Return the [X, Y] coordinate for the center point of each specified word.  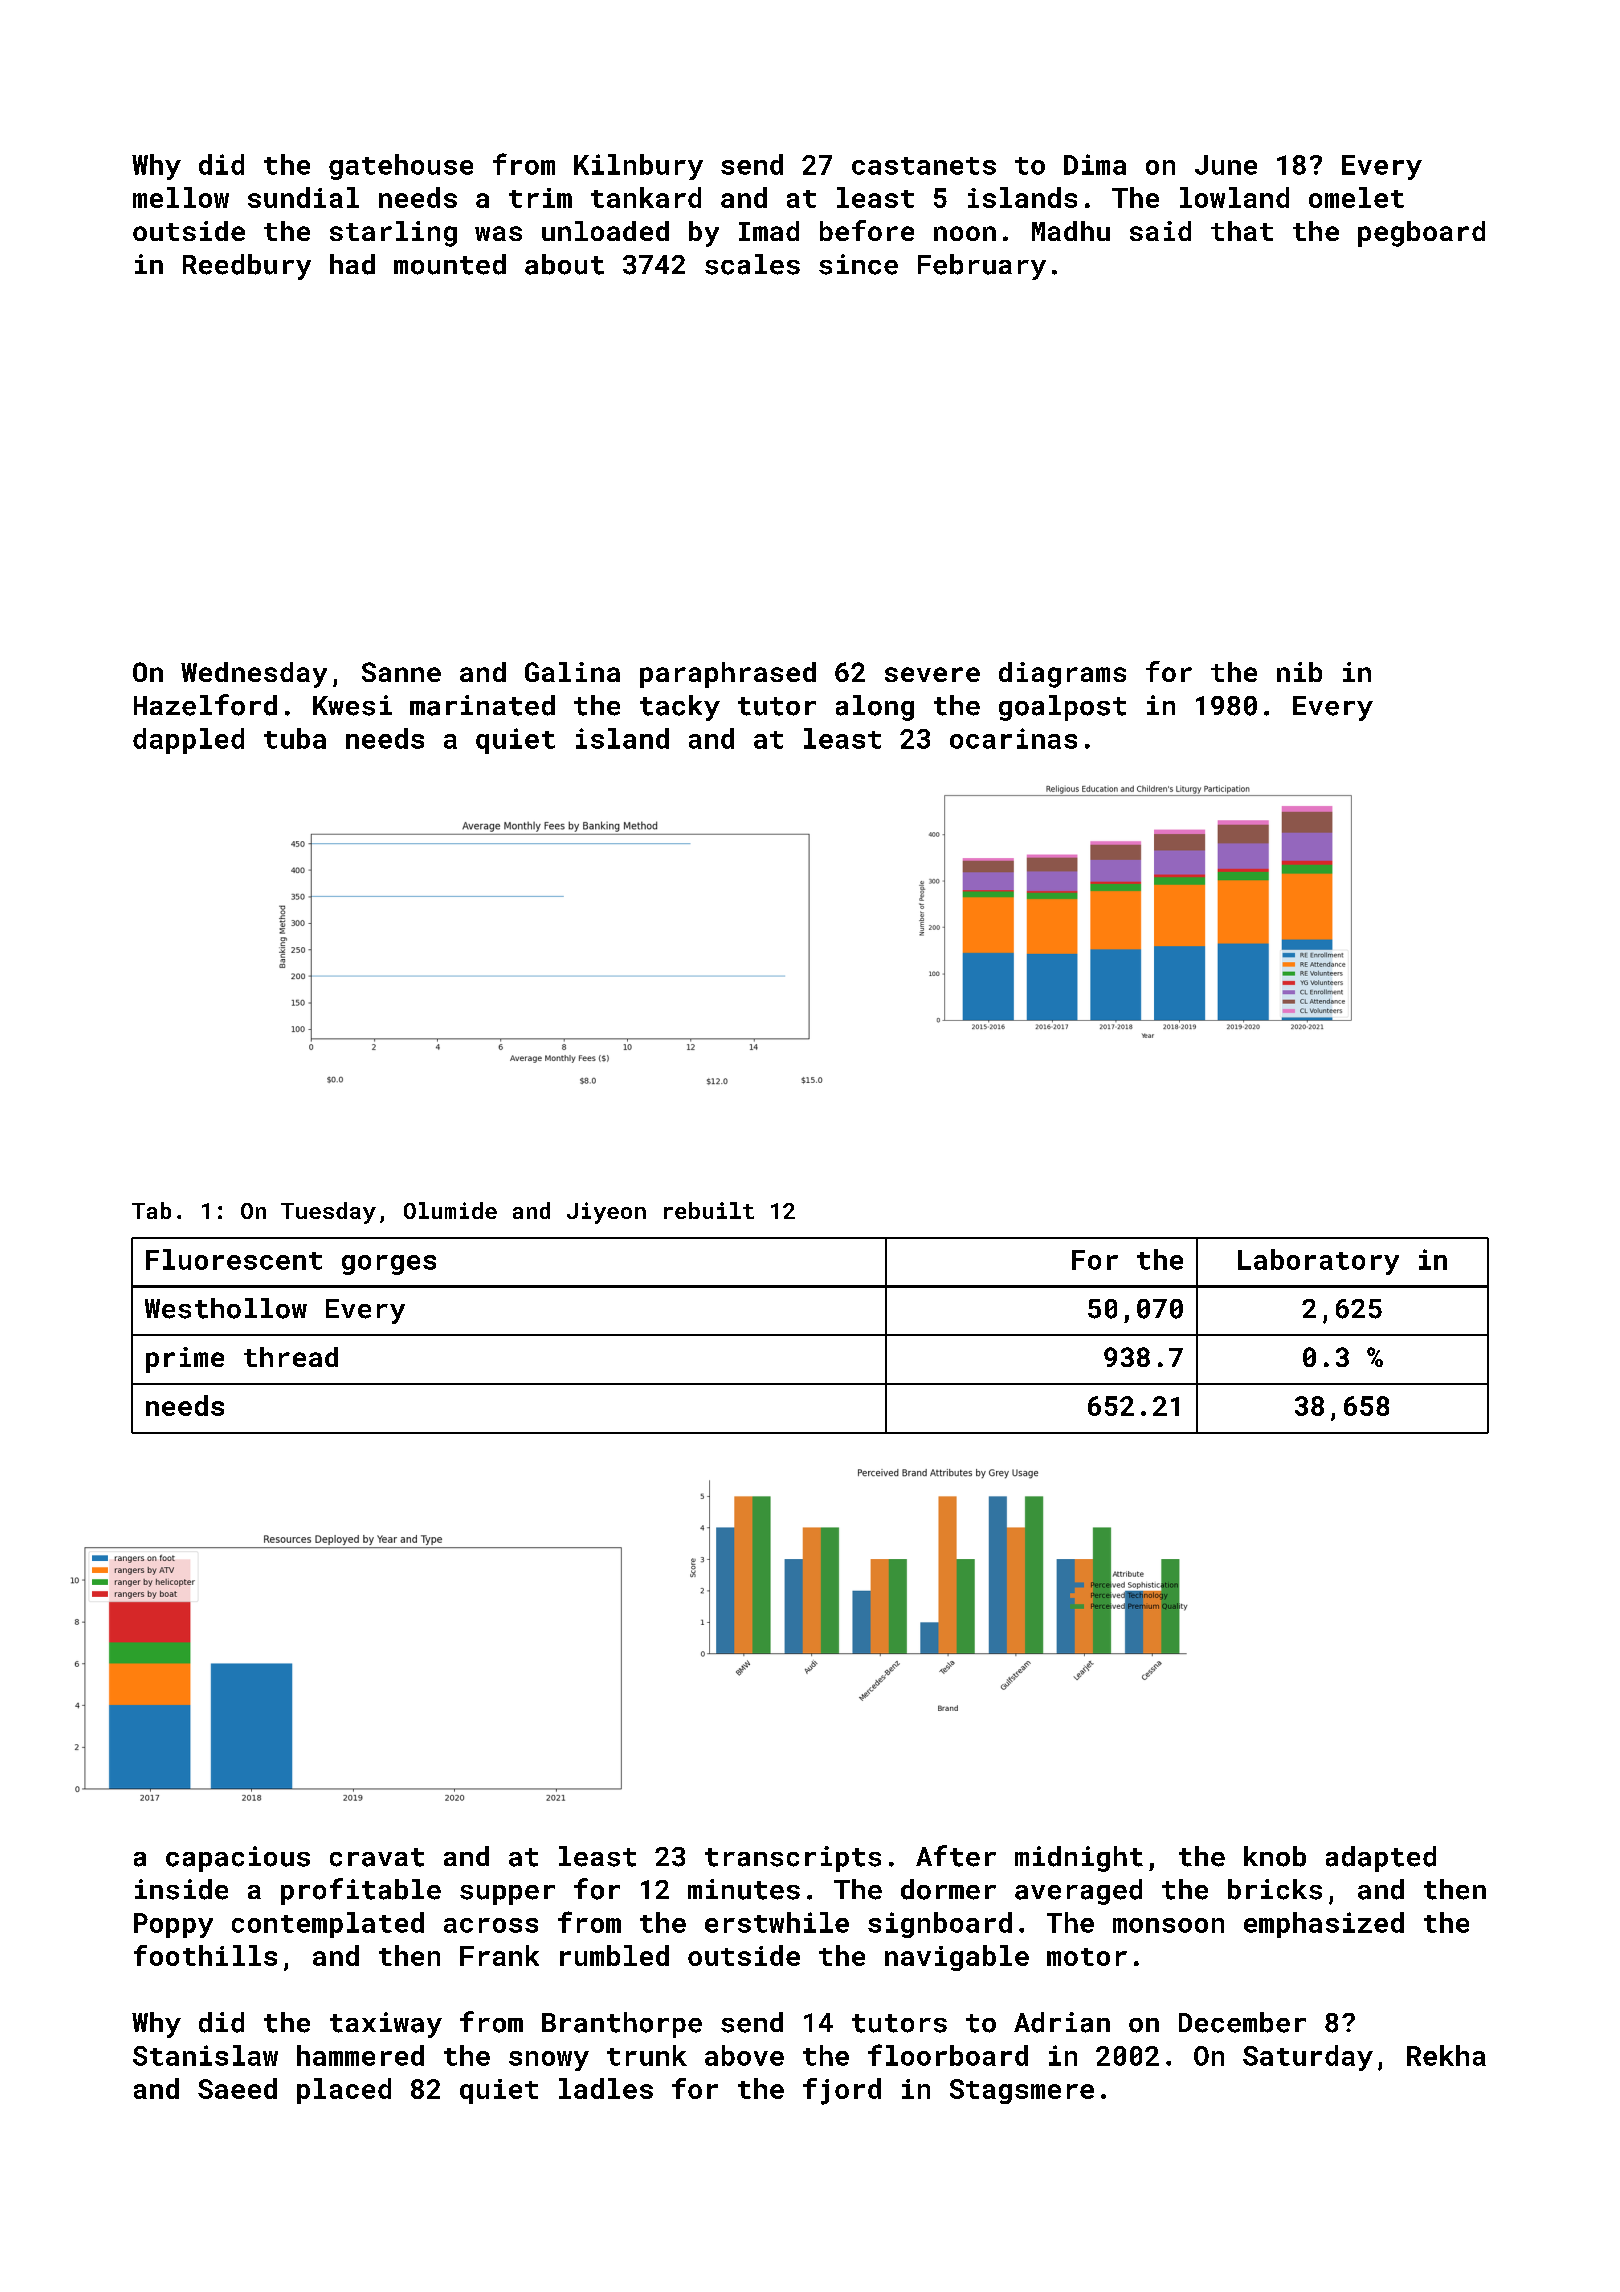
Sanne [401, 672]
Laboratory [1318, 1262]
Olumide [450, 1210]
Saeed [237, 2088]
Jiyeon [606, 1213]
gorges [389, 1265]
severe [932, 674]
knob [1275, 1856]
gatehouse [401, 167]
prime [185, 1360]
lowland [1234, 197]
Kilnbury [638, 167]
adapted [1381, 1859]
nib [1299, 672]
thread [291, 1357]
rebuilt [709, 1210]
